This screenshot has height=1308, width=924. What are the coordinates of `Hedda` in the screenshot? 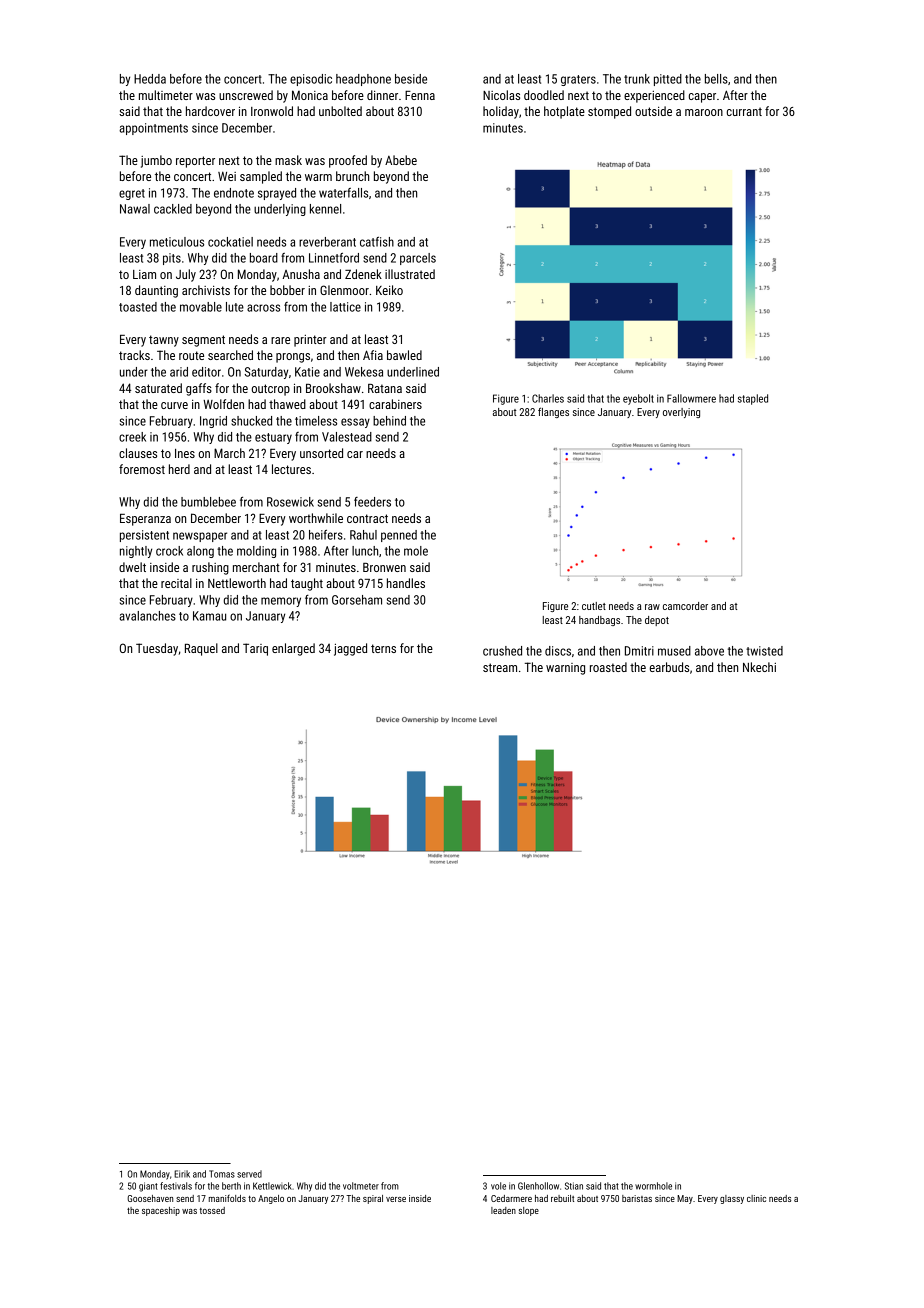 It's located at (150, 79).
